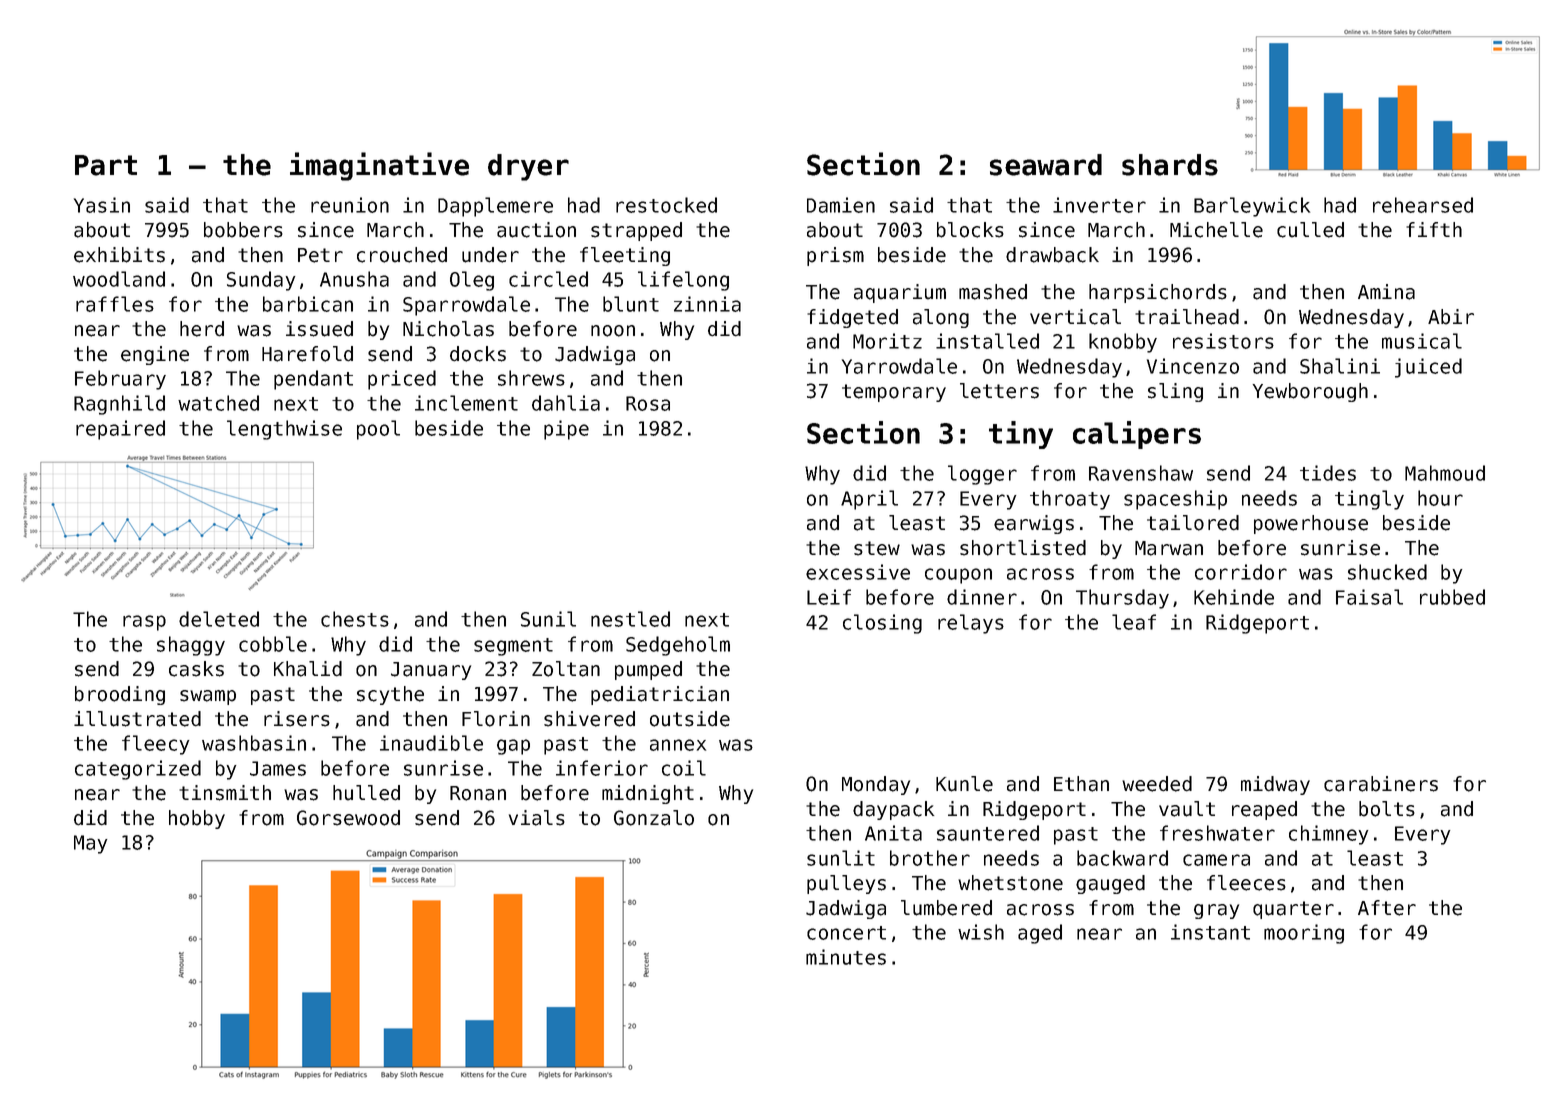  I want to click on lifelong, so click(683, 281).
